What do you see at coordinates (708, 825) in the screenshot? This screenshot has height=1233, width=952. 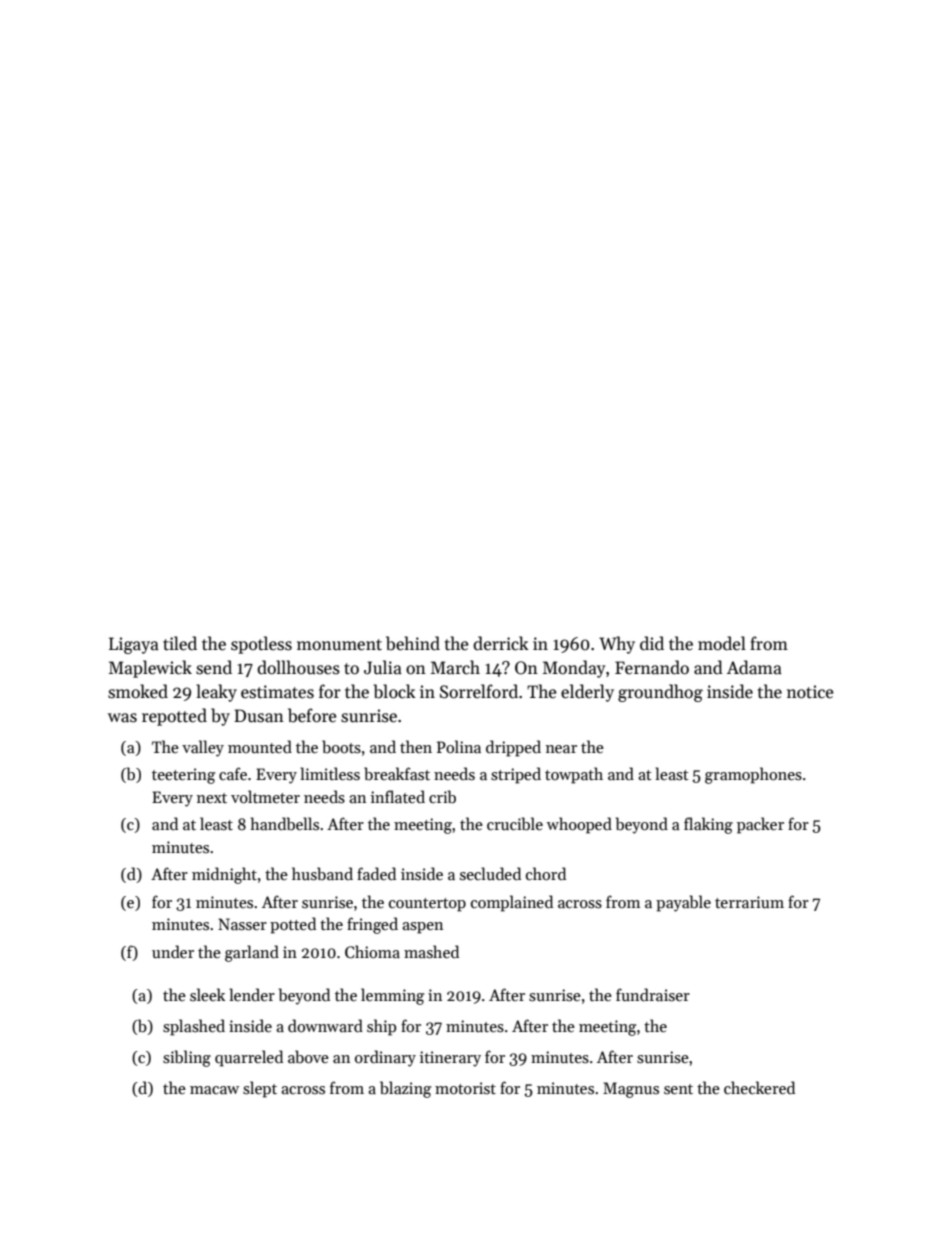 I see `flaking` at bounding box center [708, 825].
